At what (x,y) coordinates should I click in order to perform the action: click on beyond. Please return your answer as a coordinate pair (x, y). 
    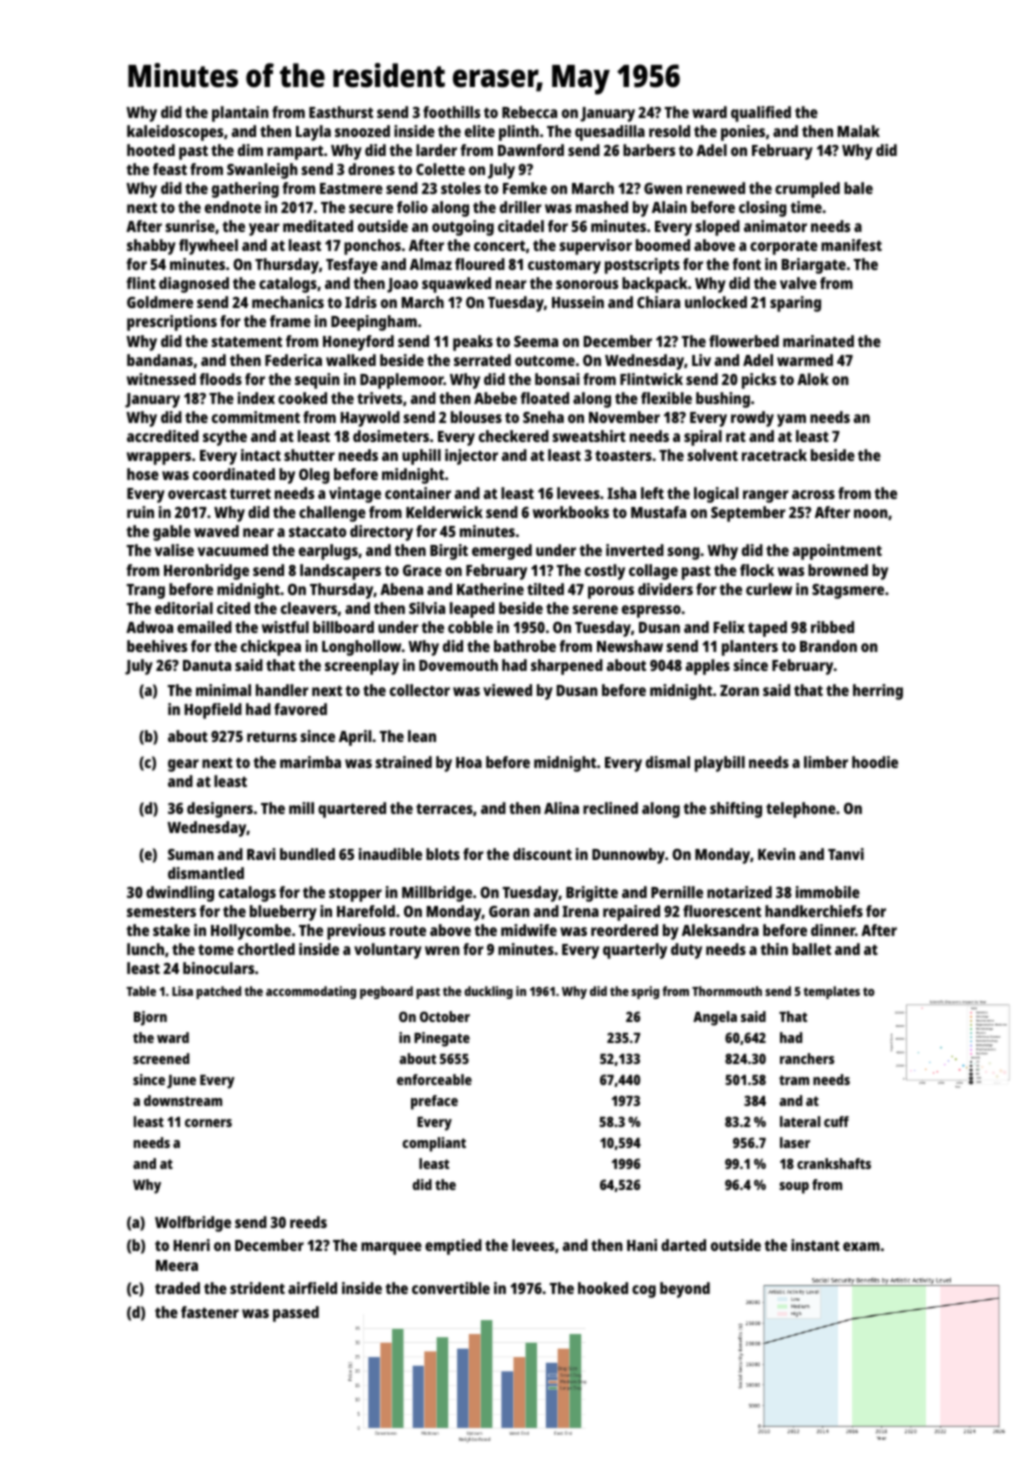
    Looking at the image, I should click on (685, 1290).
